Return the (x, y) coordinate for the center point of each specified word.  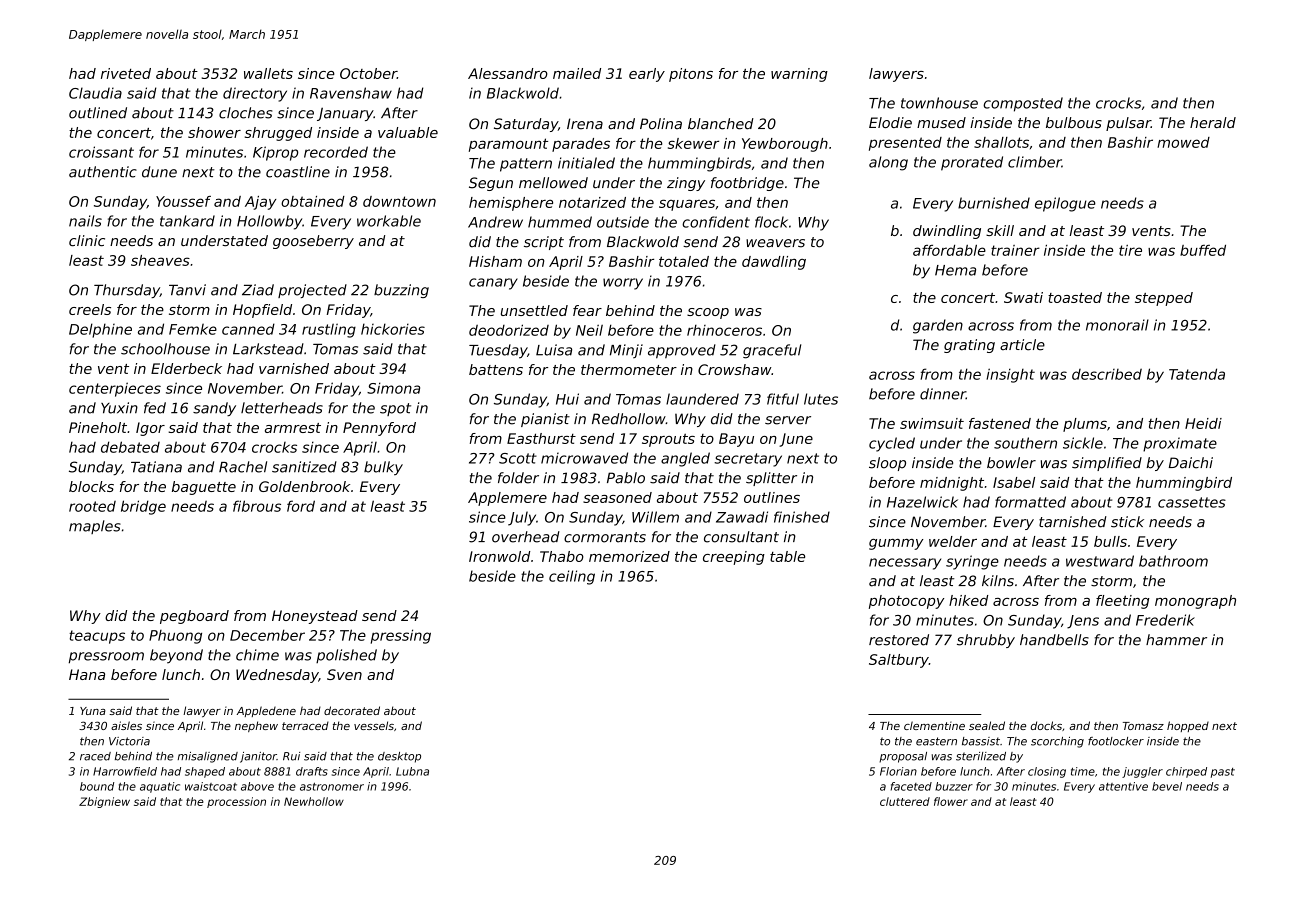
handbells (1054, 640)
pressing (401, 636)
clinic (87, 240)
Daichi (1191, 463)
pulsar (1128, 124)
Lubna (412, 771)
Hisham (495, 261)
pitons (691, 75)
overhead (526, 537)
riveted (126, 73)
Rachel (243, 467)
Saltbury (899, 661)
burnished (994, 203)
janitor (258, 757)
